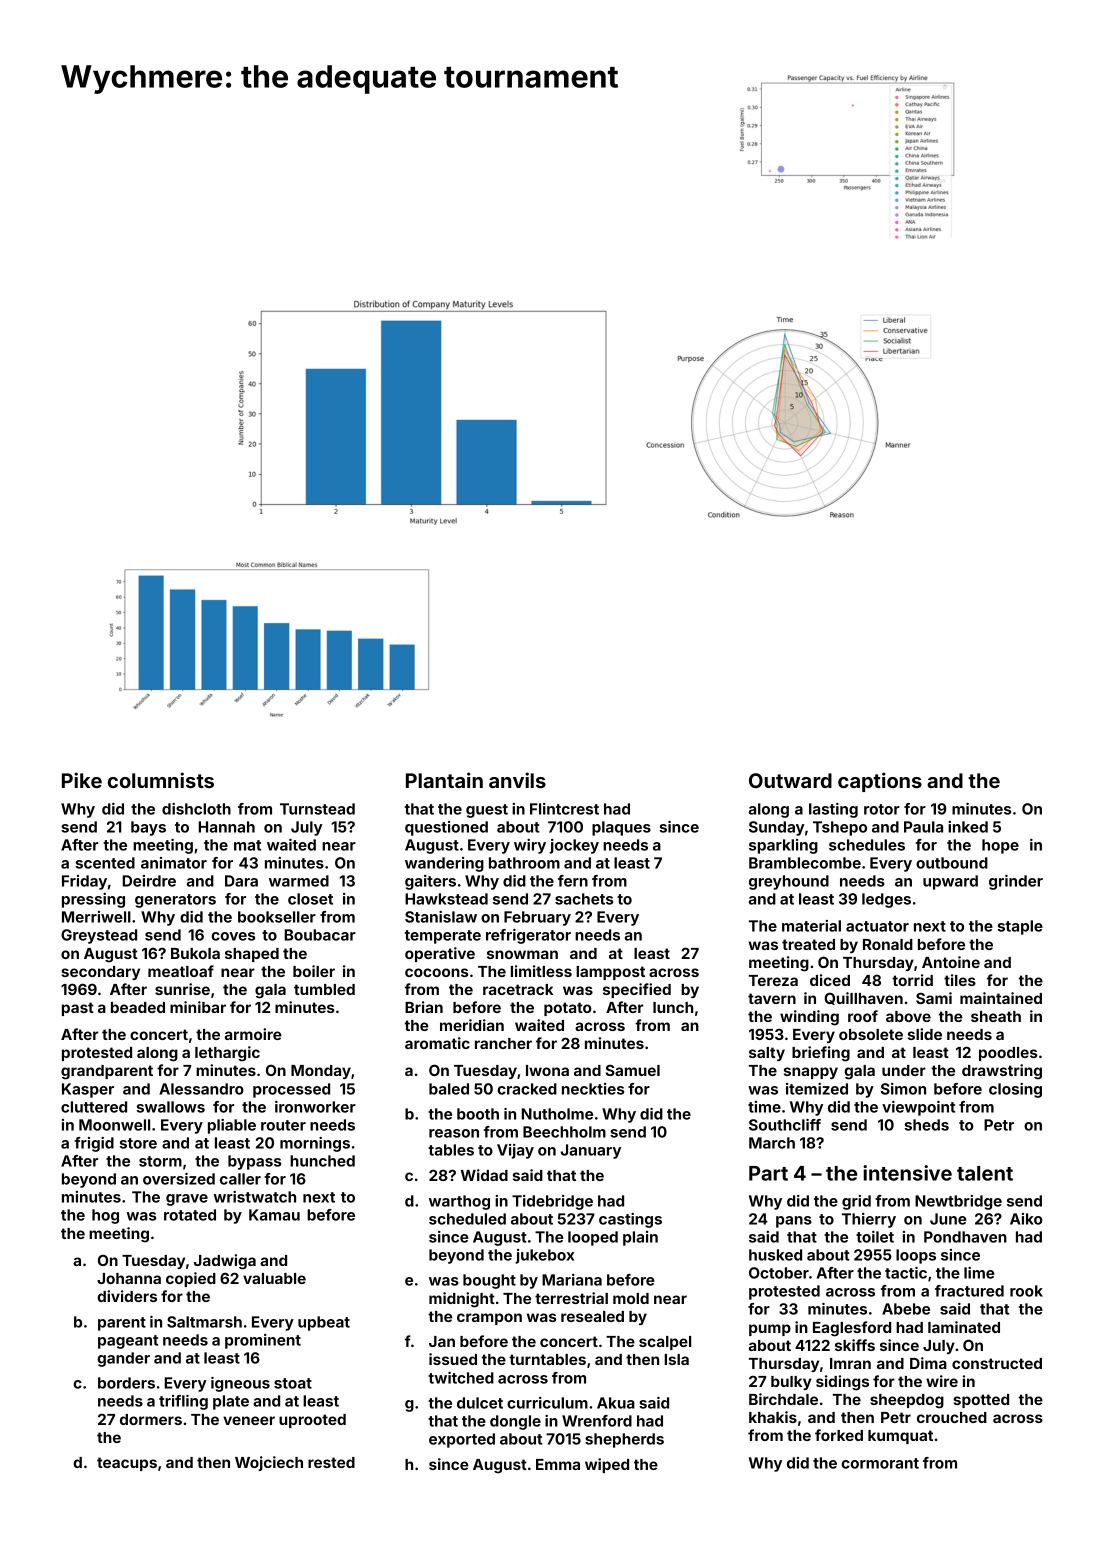 Image resolution: width=1104 pixels, height=1562 pixels. I want to click on talent, so click(985, 1173).
